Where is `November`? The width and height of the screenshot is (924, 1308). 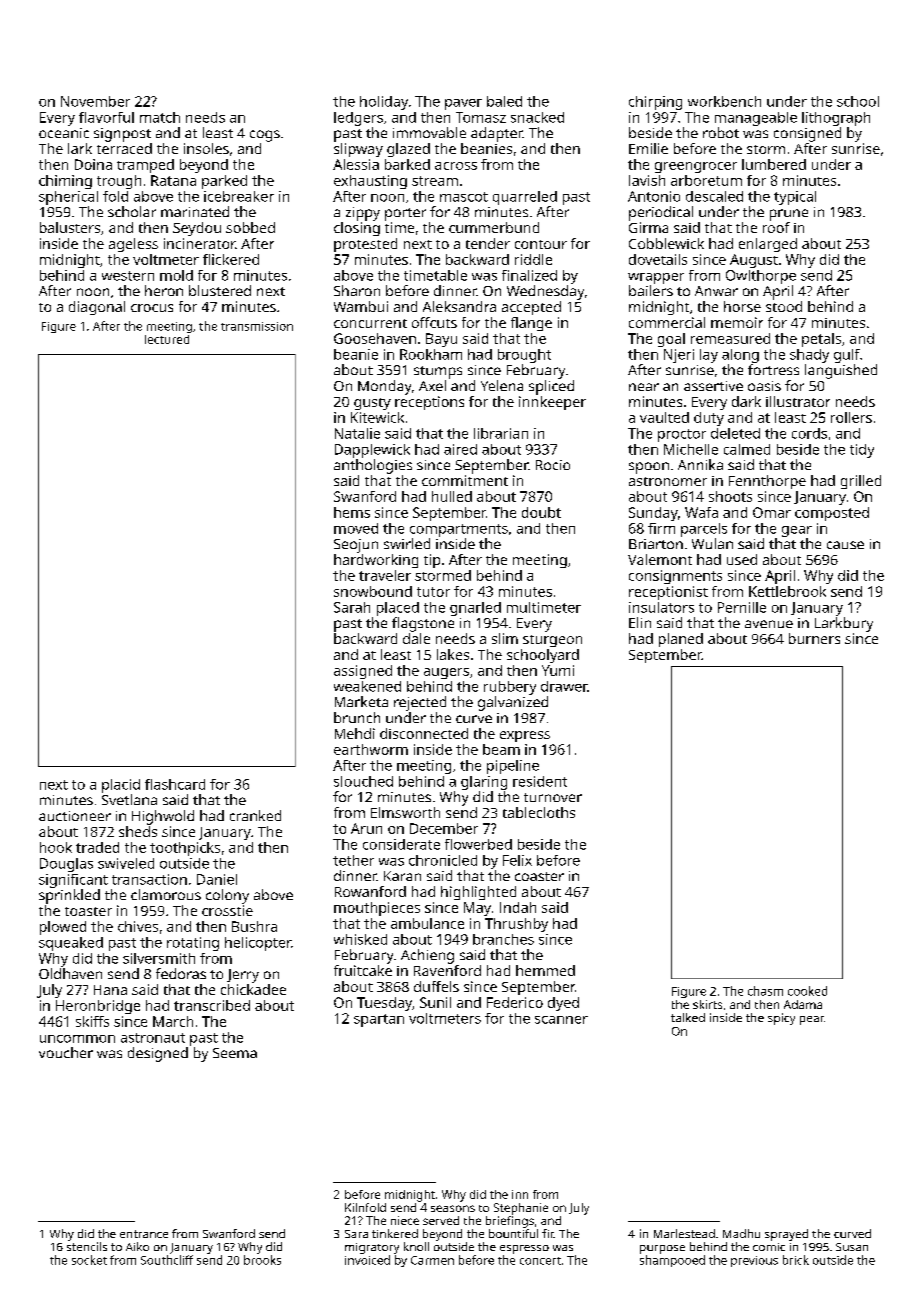
November is located at coordinates (95, 101).
